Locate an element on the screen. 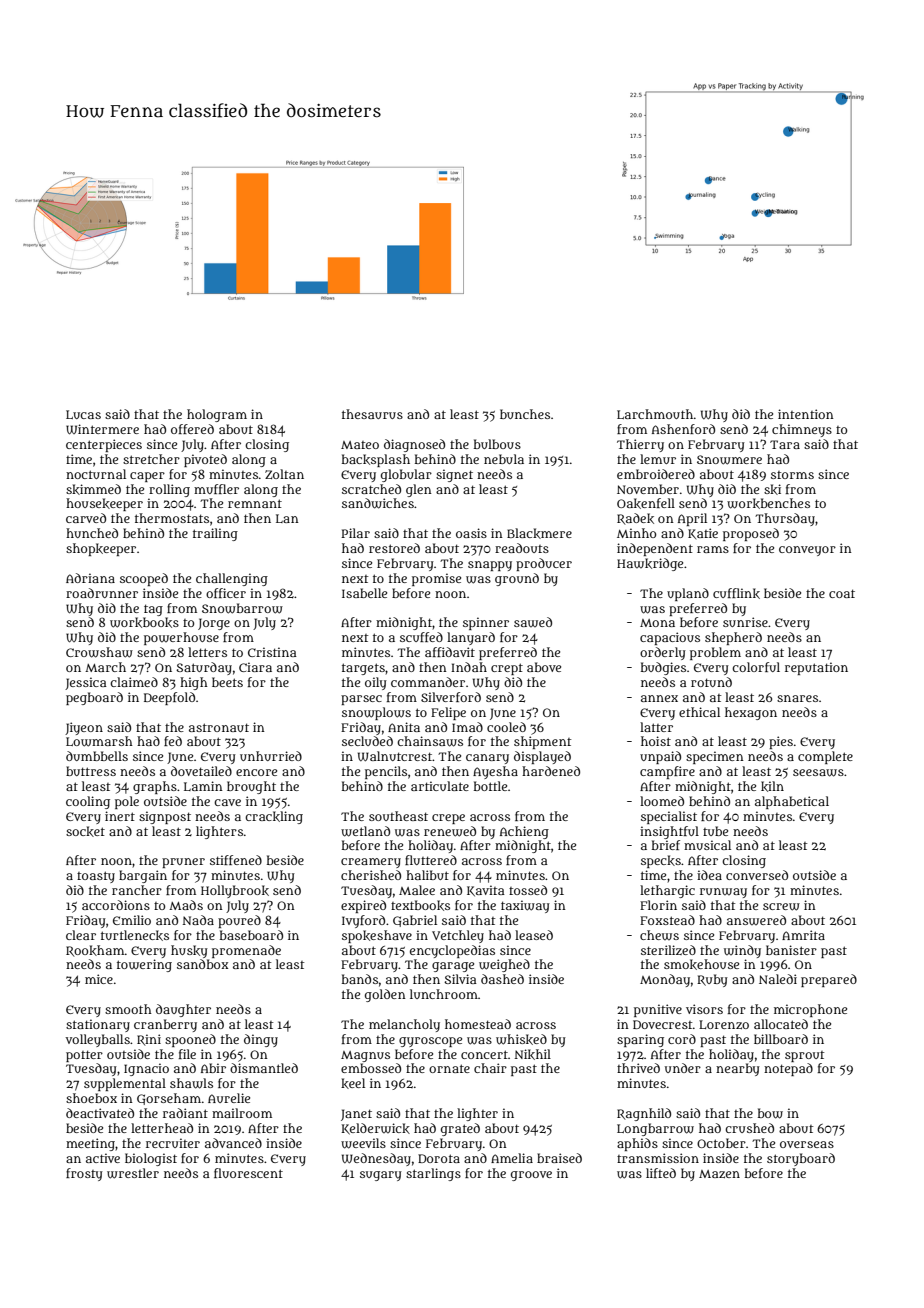 Image resolution: width=924 pixels, height=1308 pixels. frosty is located at coordinates (84, 1174).
